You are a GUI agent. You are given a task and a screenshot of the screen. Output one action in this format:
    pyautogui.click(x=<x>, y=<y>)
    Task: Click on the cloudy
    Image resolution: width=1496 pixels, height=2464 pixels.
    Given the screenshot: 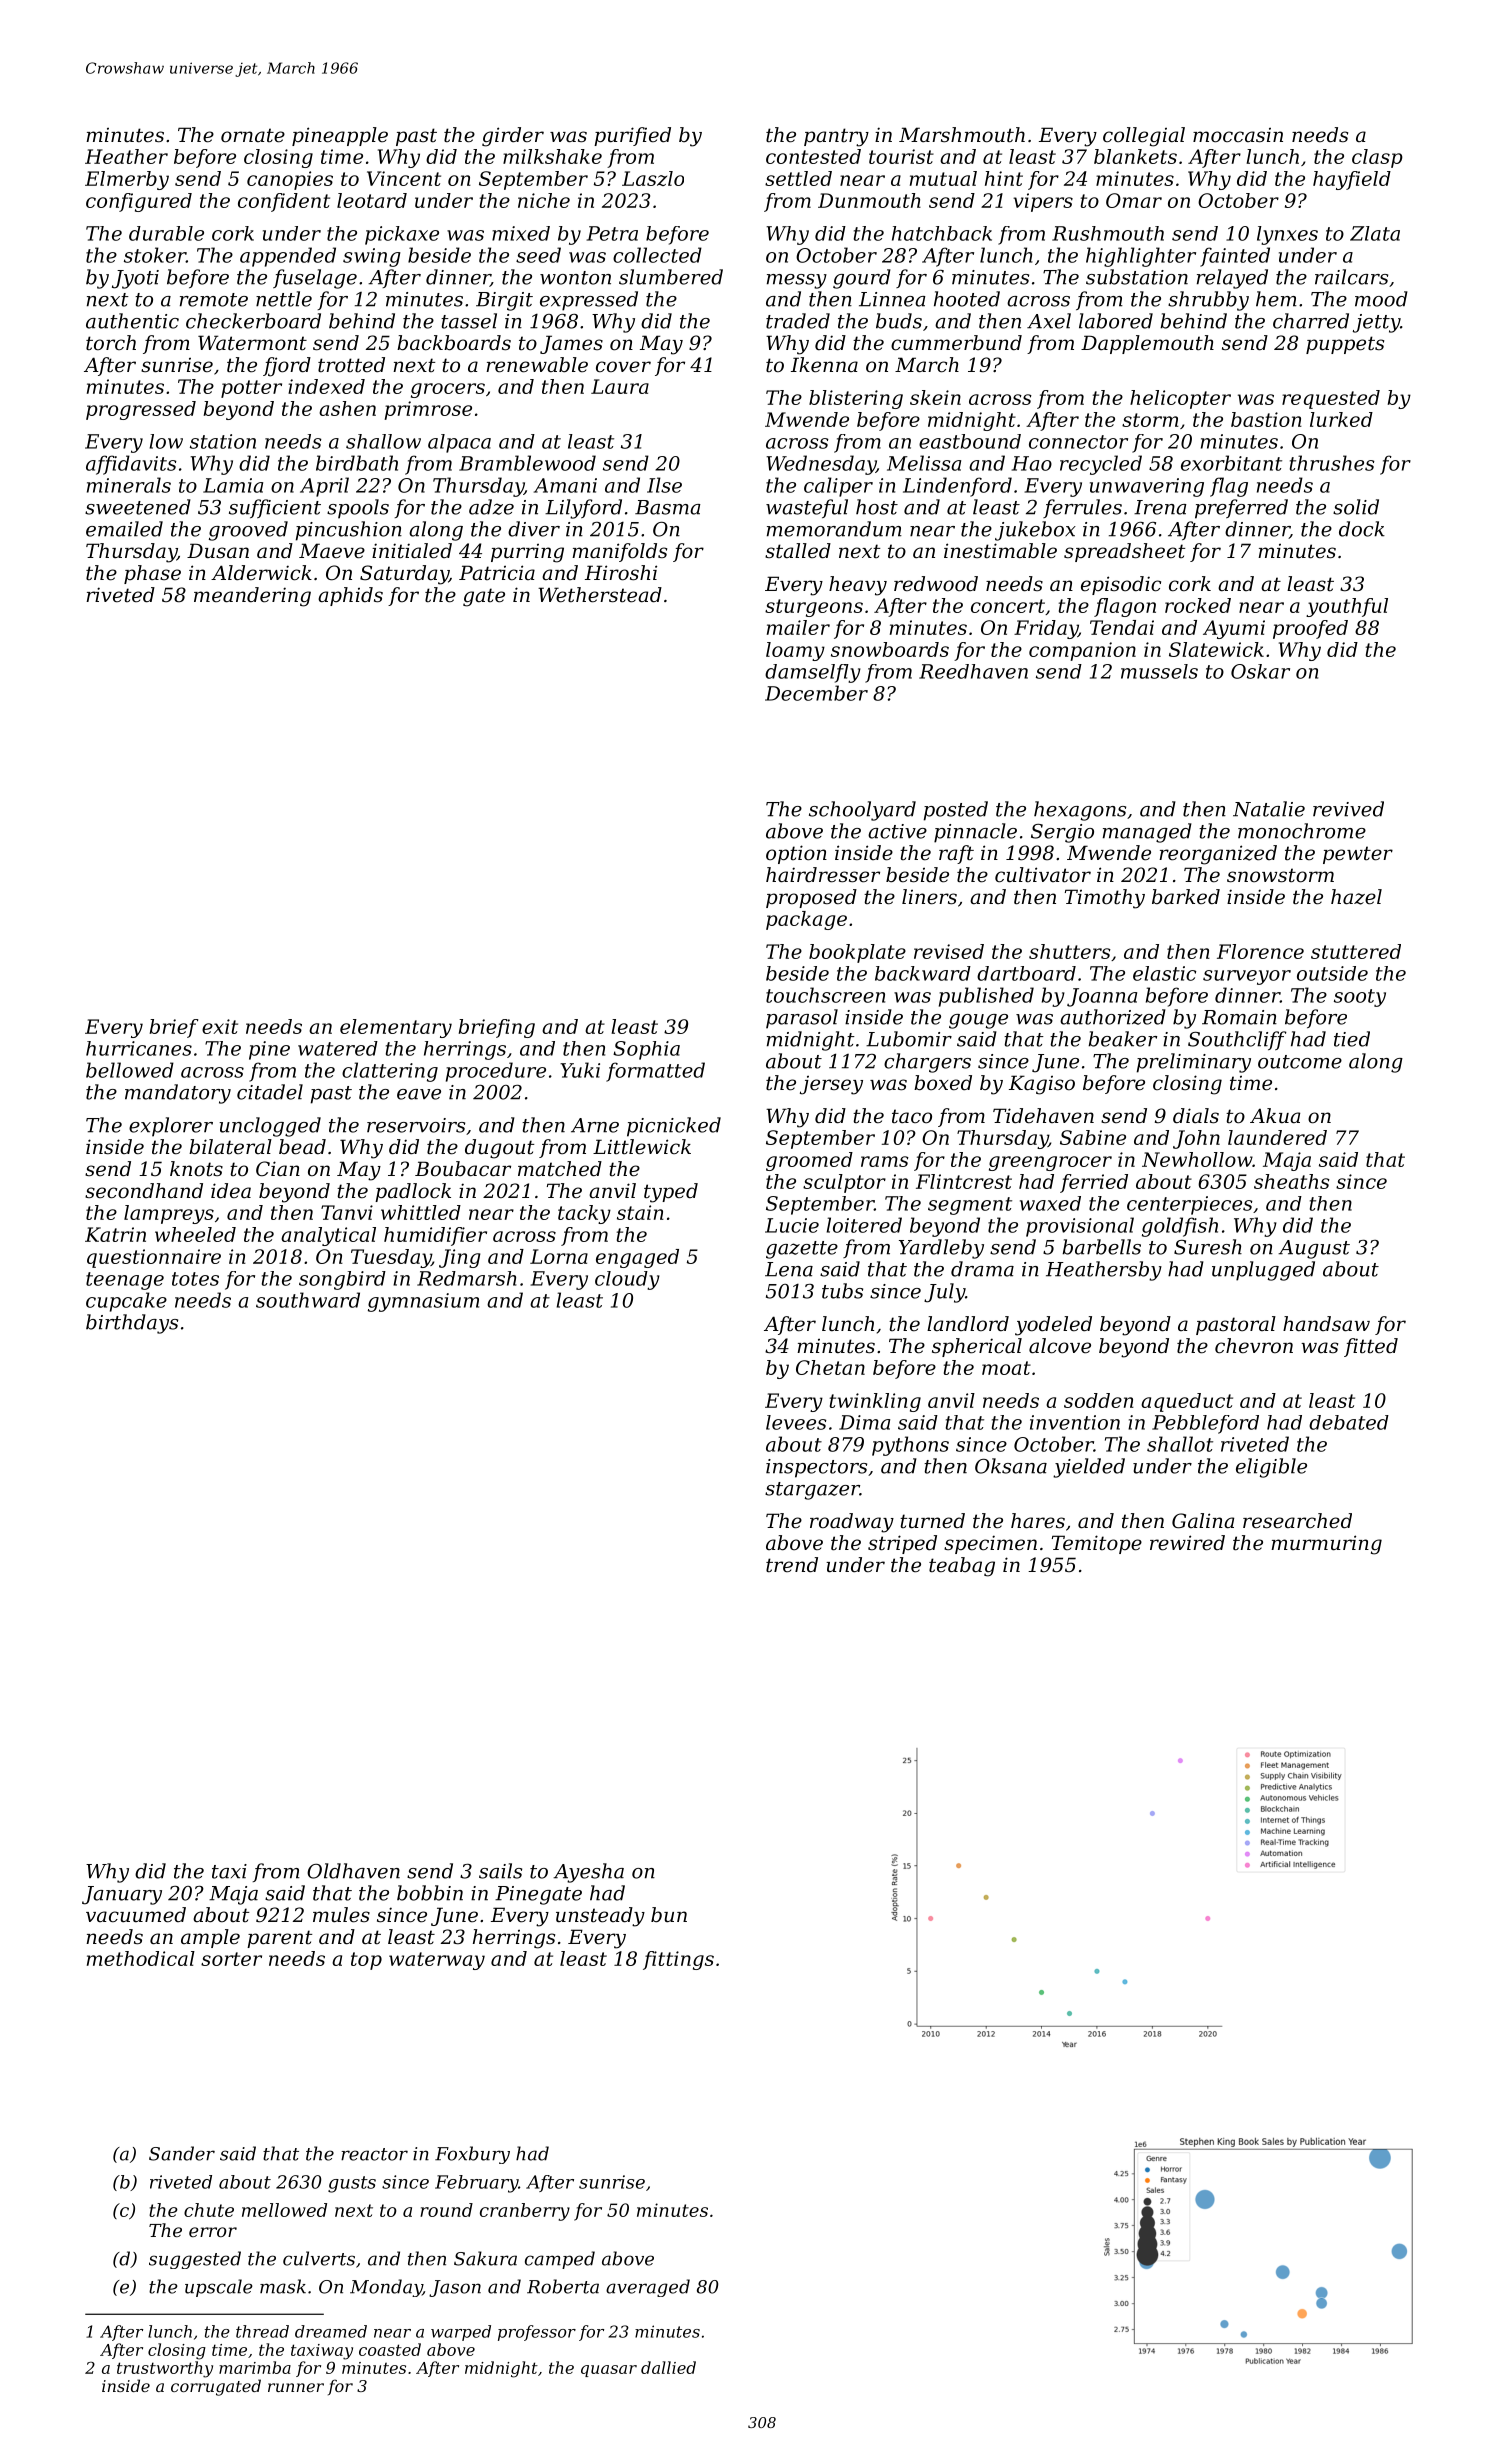 What is the action you would take?
    pyautogui.click(x=627, y=1280)
